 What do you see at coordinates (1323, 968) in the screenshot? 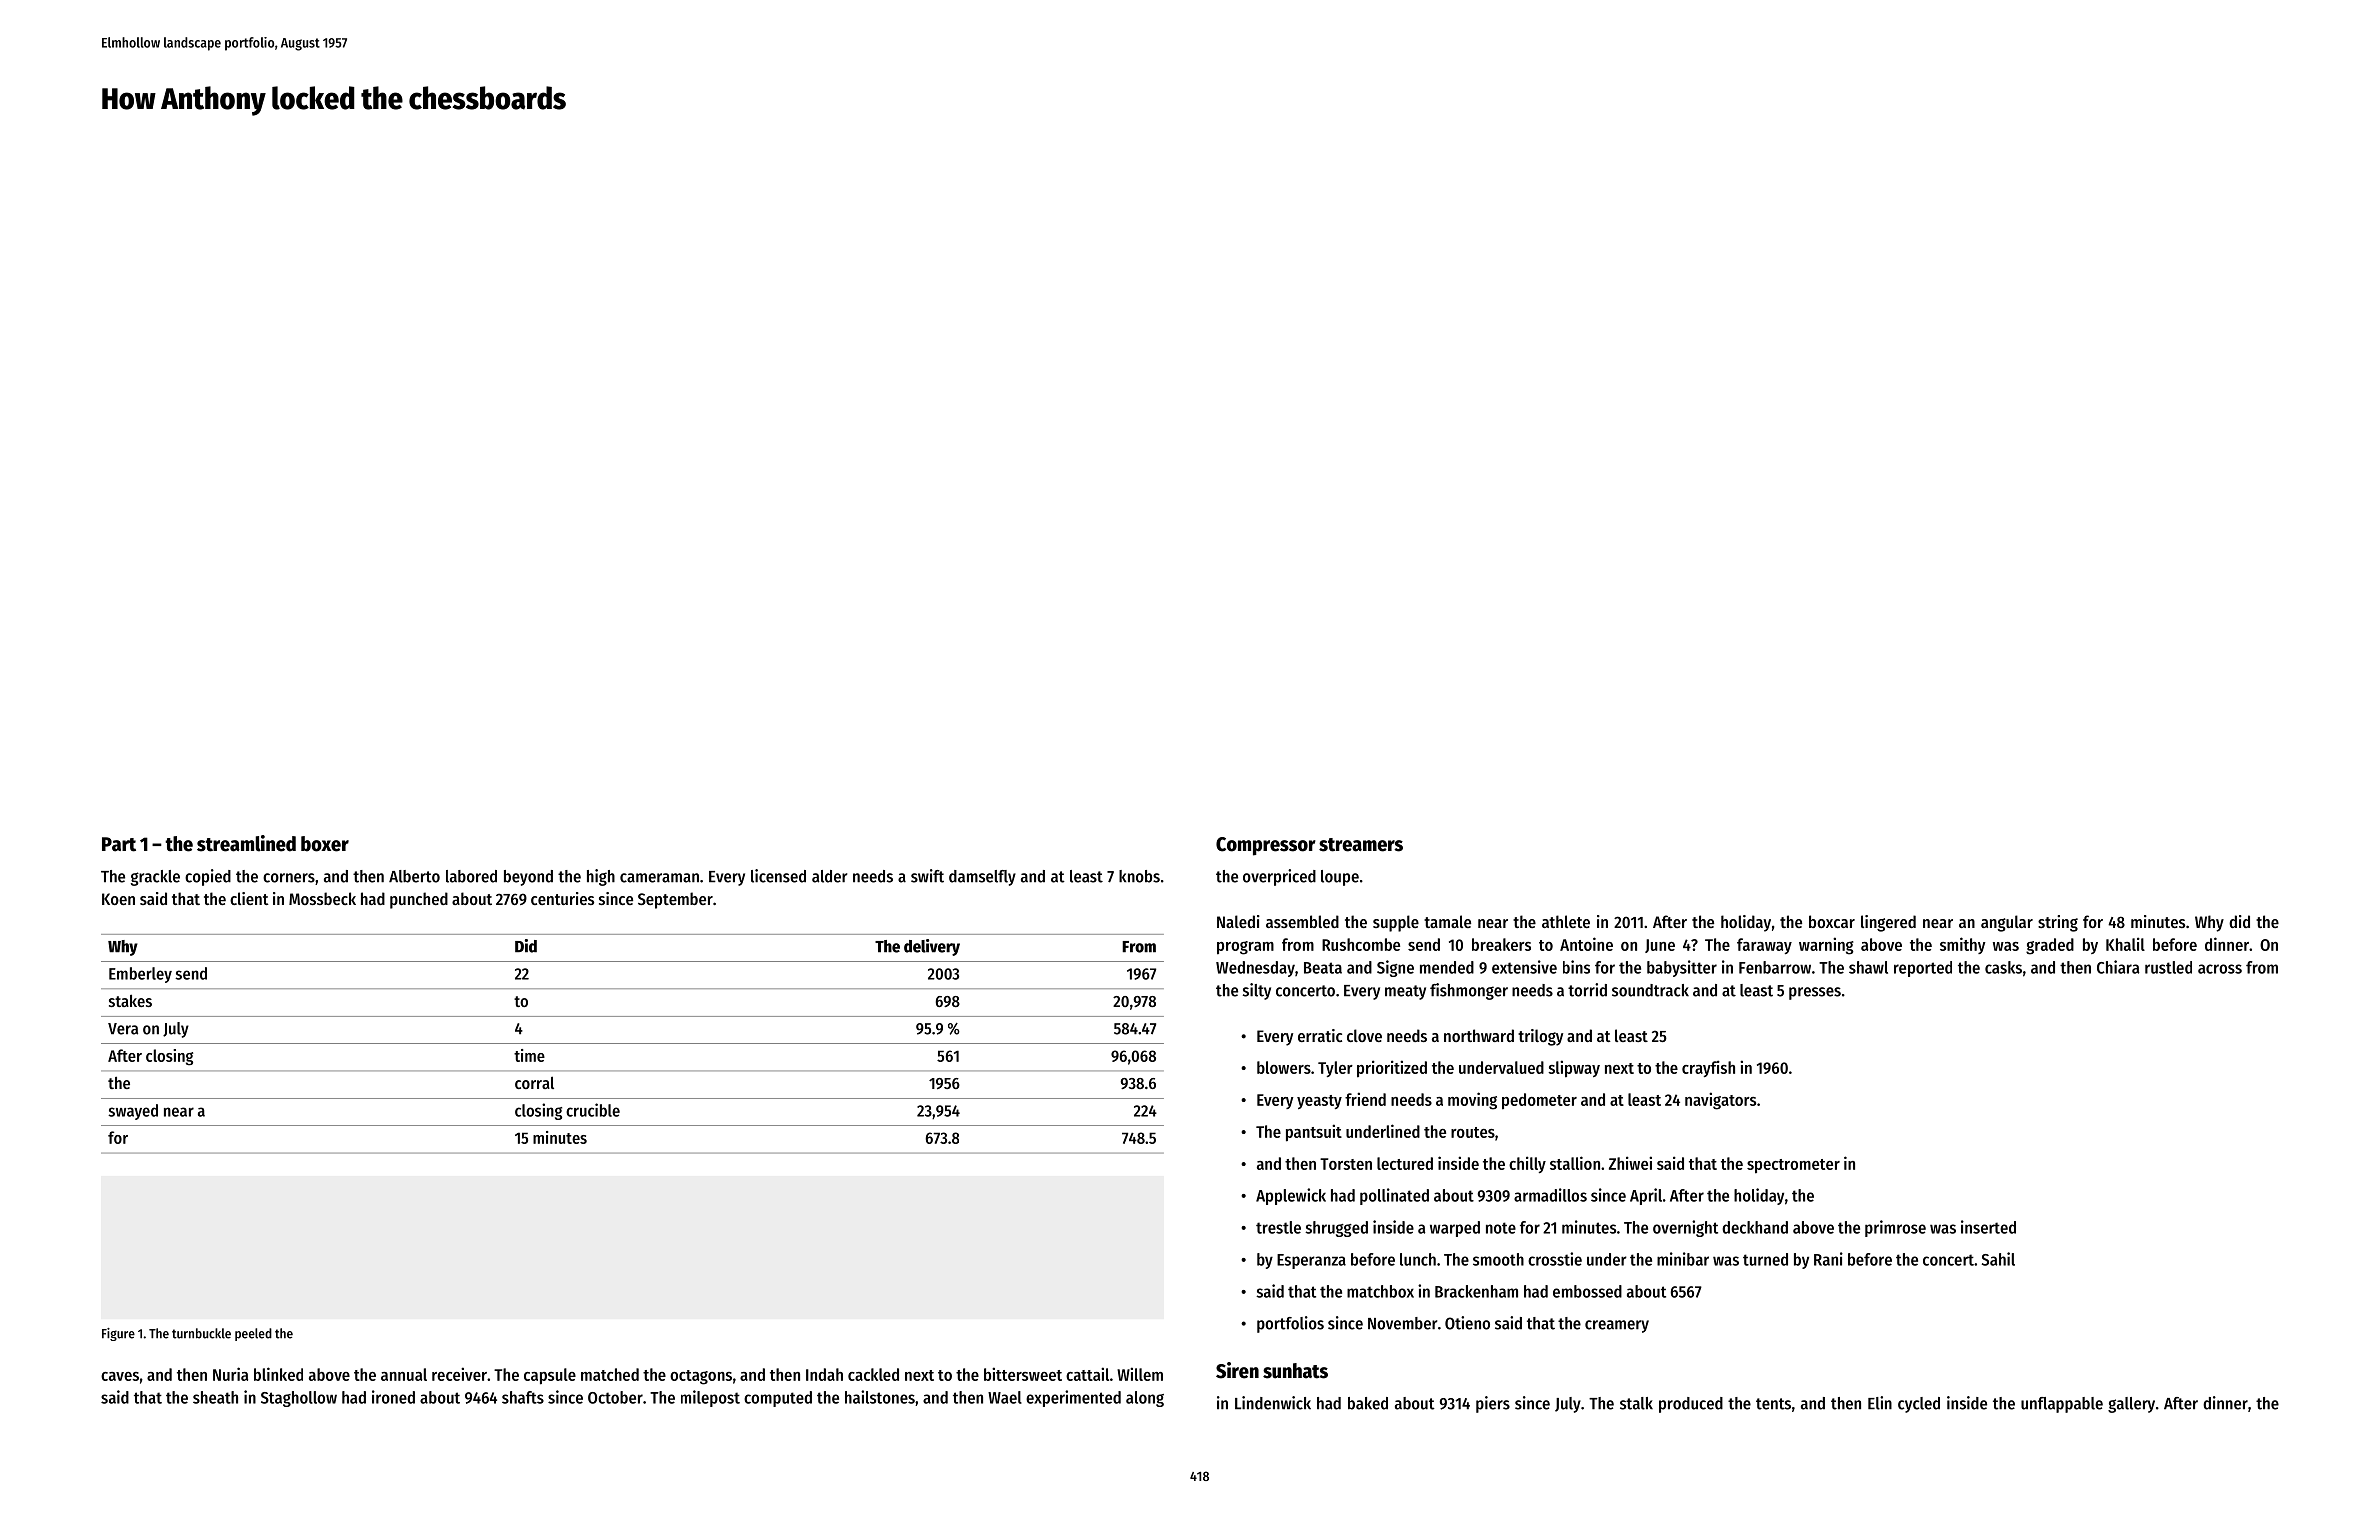
I see `Beata` at bounding box center [1323, 968].
